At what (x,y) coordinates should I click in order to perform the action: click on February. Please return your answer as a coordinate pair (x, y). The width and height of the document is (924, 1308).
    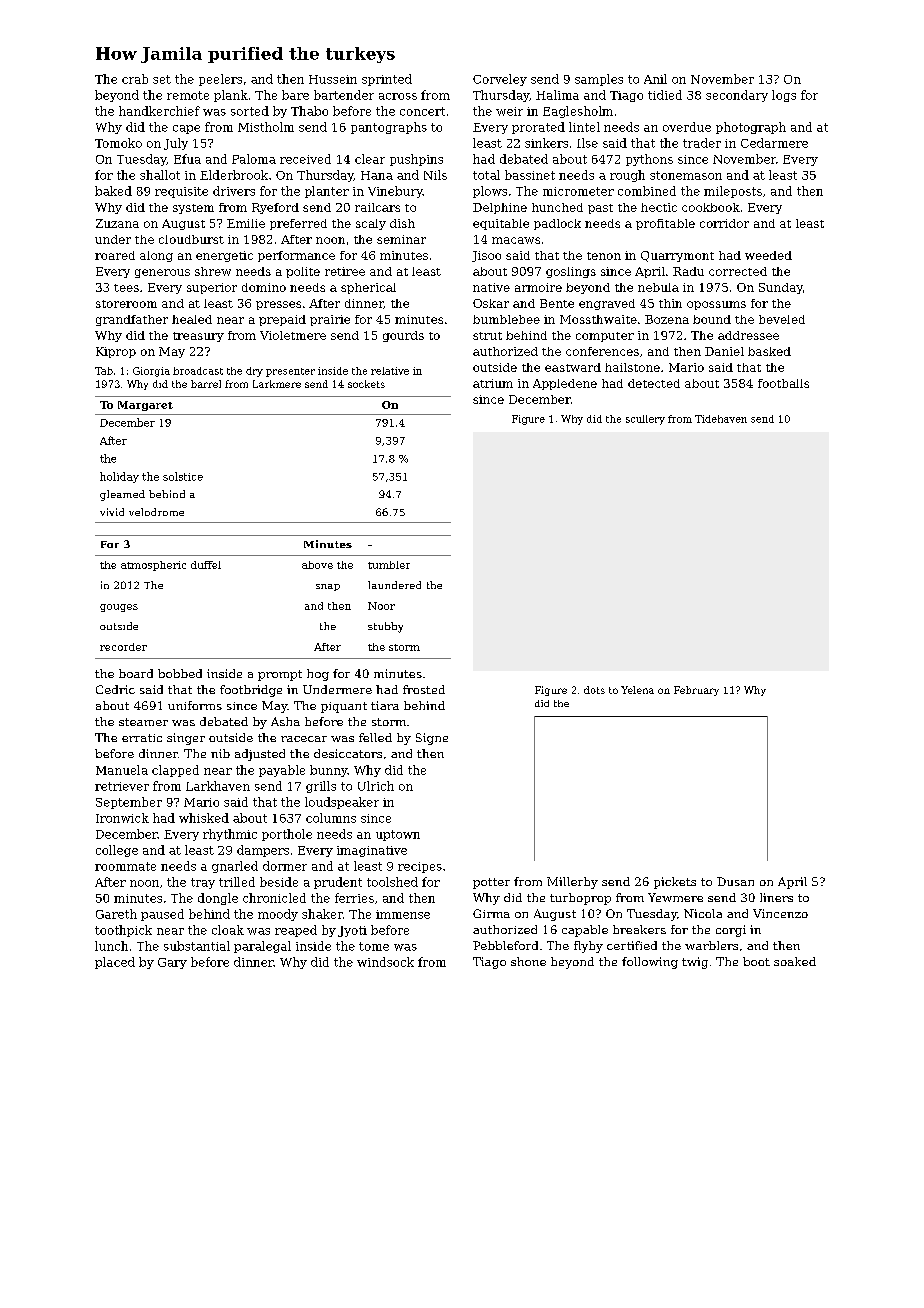
    Looking at the image, I should click on (696, 691).
